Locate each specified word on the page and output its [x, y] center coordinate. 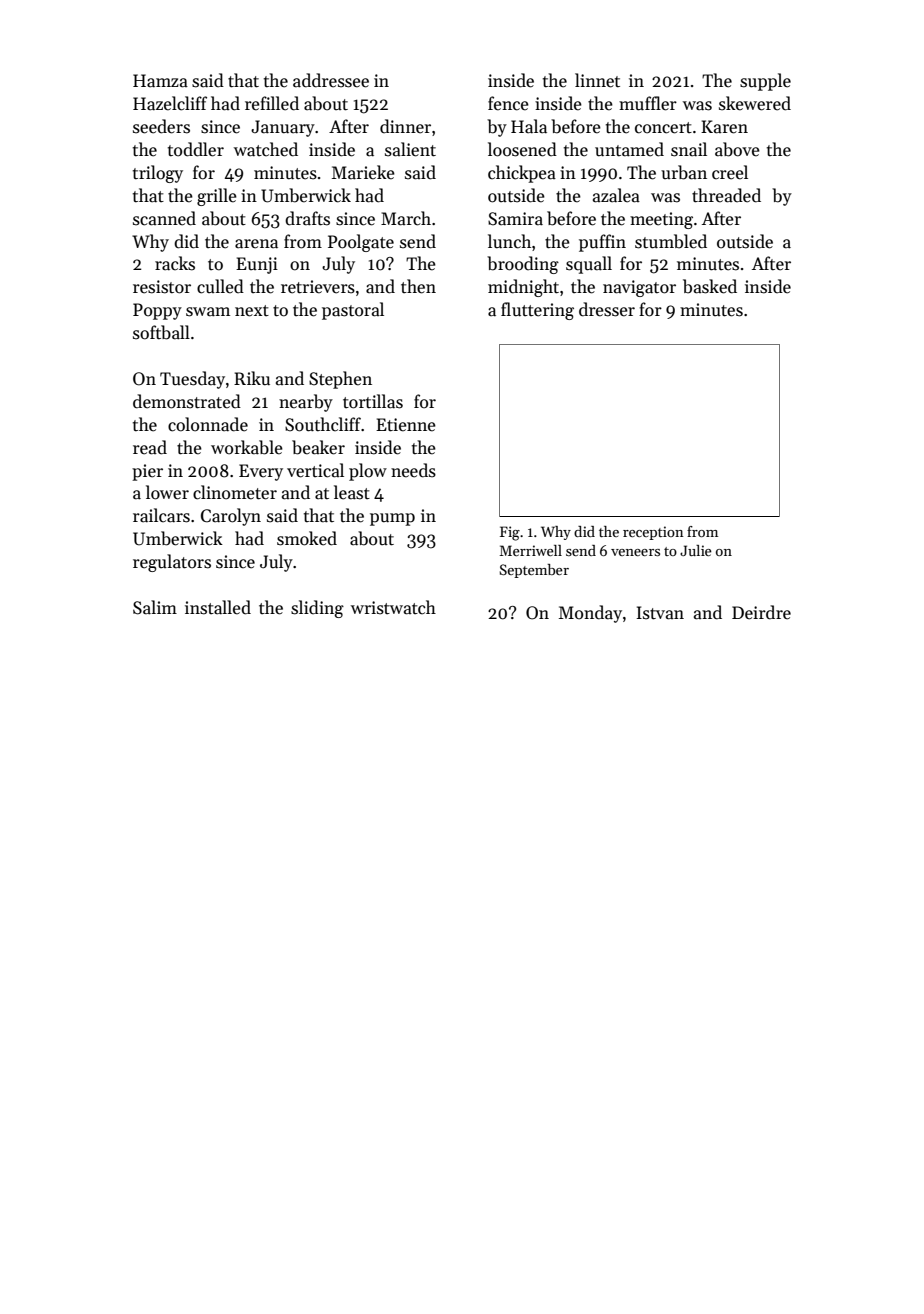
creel [730, 172]
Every [261, 472]
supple [765, 82]
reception [653, 533]
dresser [607, 309]
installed [218, 607]
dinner [405, 126]
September [534, 571]
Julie [696, 550]
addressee [331, 80]
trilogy [158, 174]
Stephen [340, 380]
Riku [252, 378]
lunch [509, 241]
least [352, 492]
